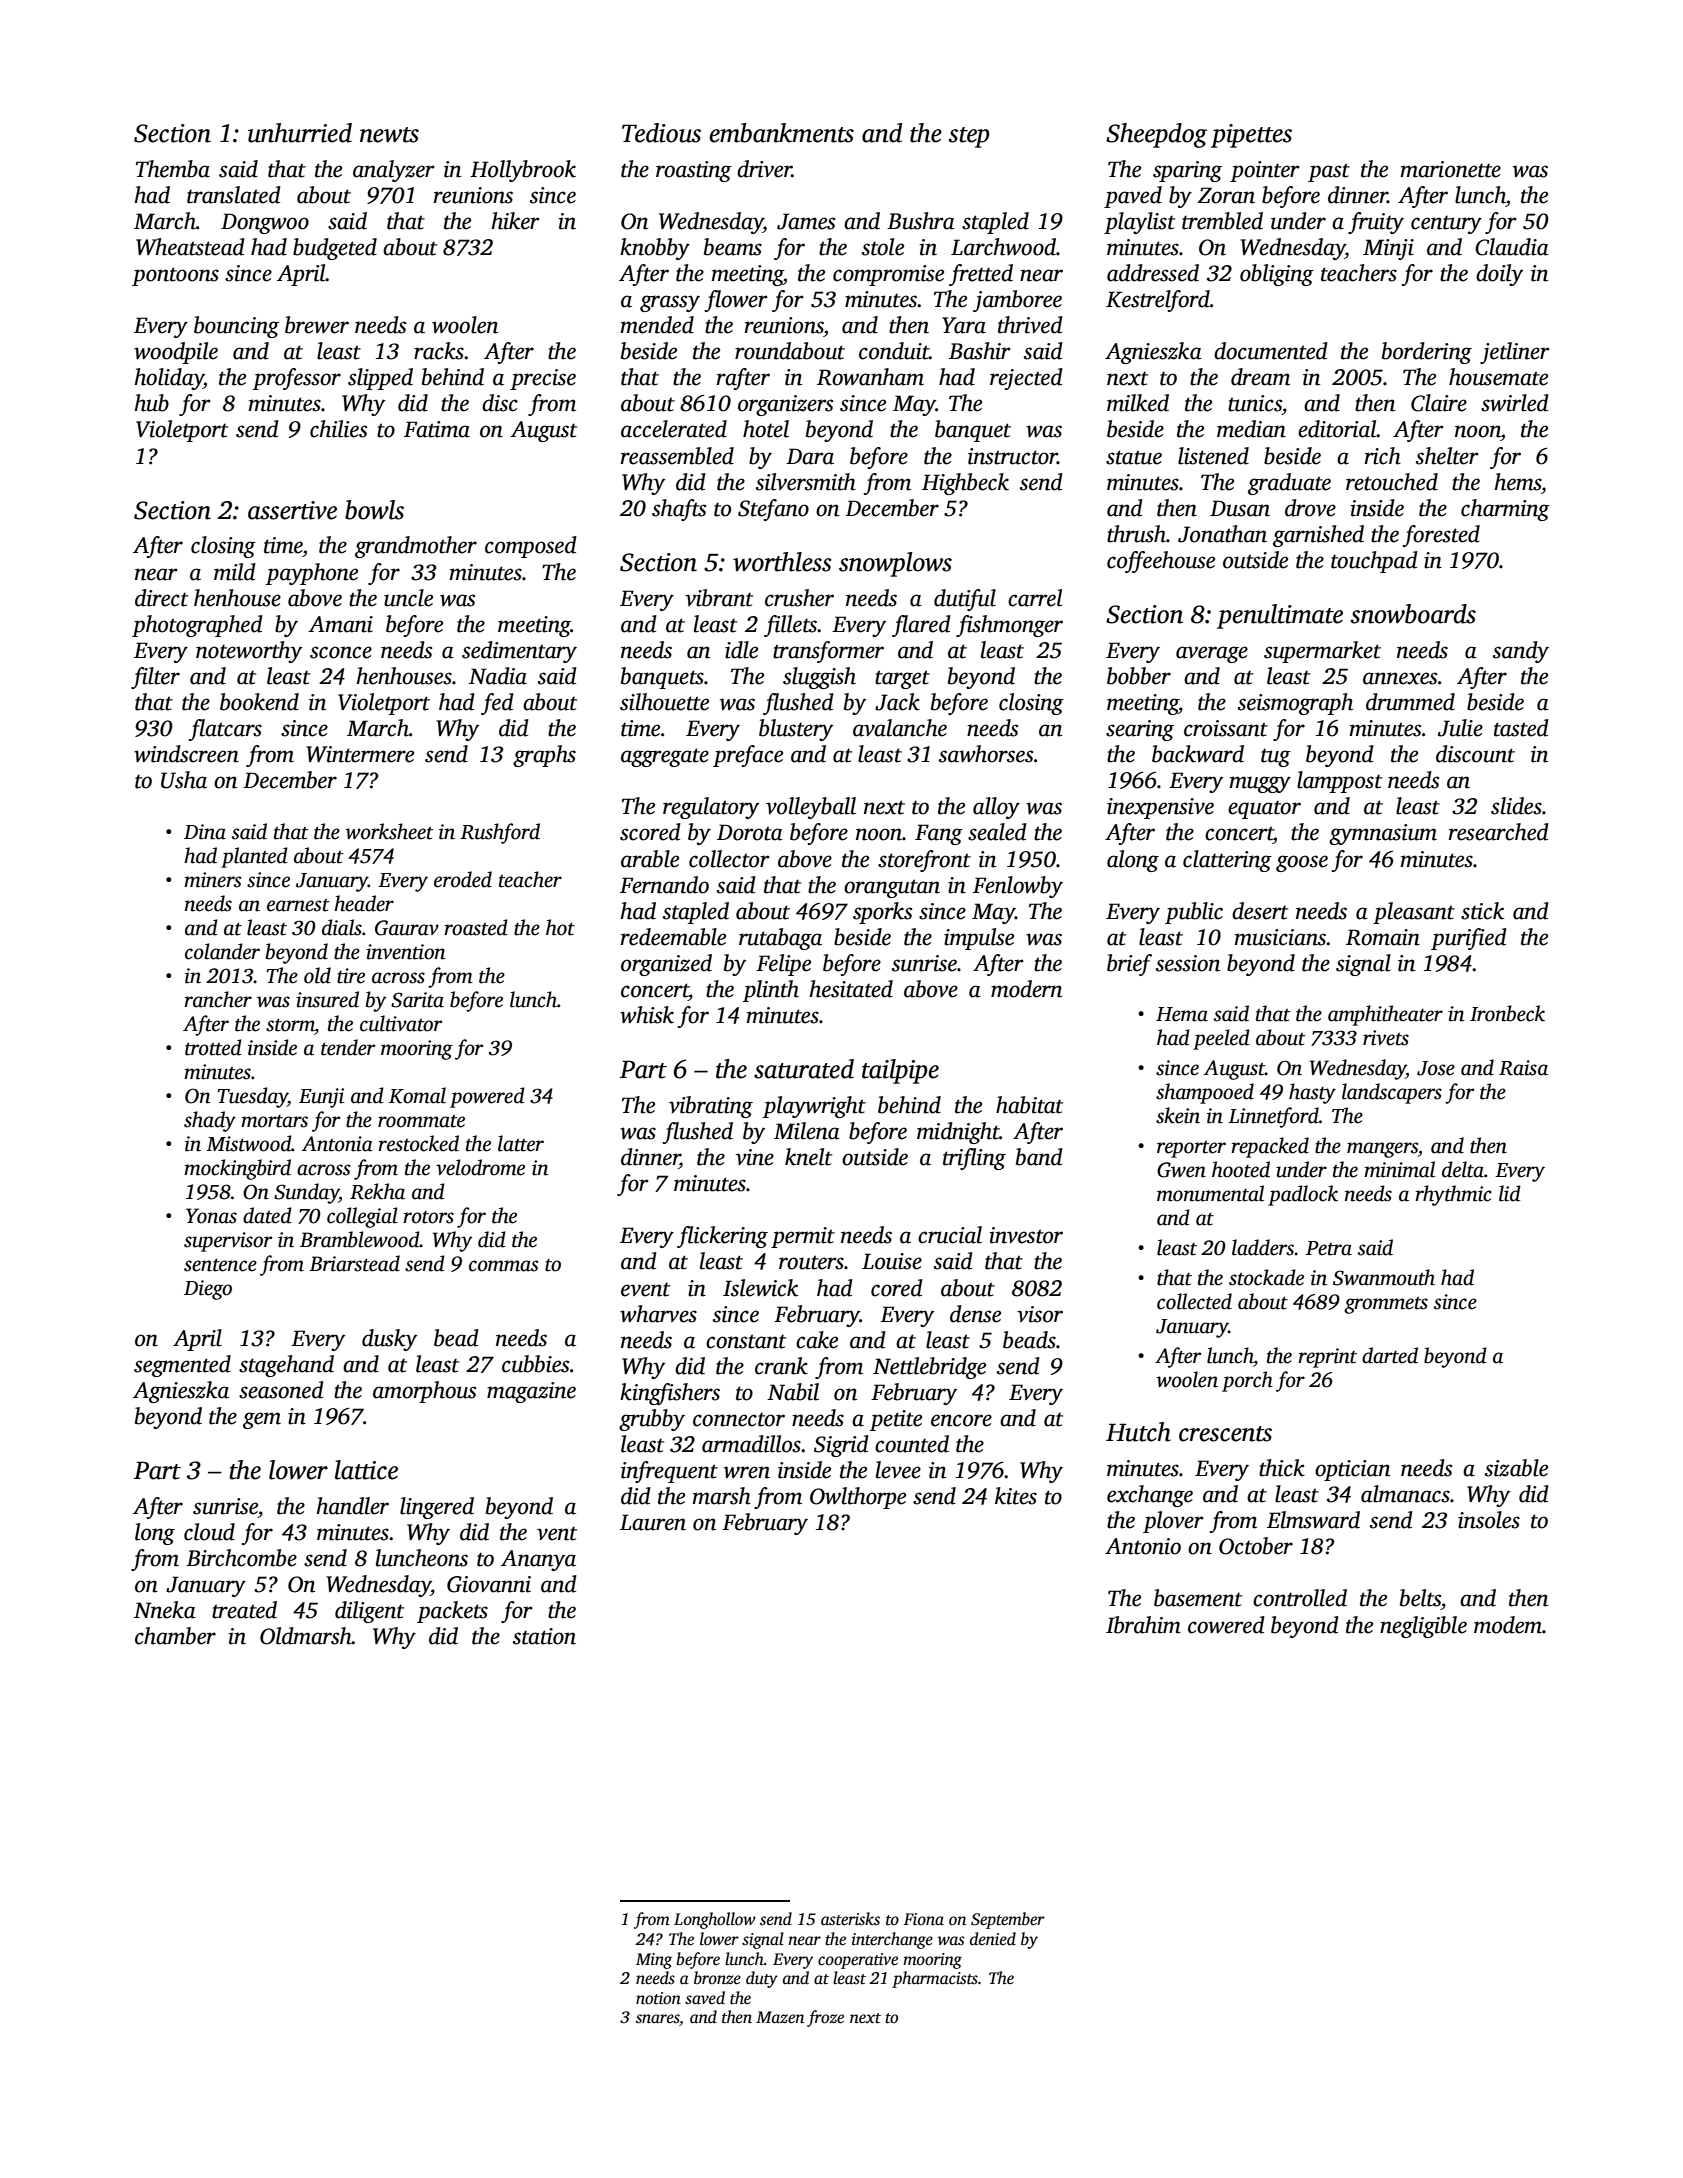 This screenshot has width=1683, height=2178. Describe the element at coordinates (401, 1023) in the screenshot. I see `cultivator` at that location.
